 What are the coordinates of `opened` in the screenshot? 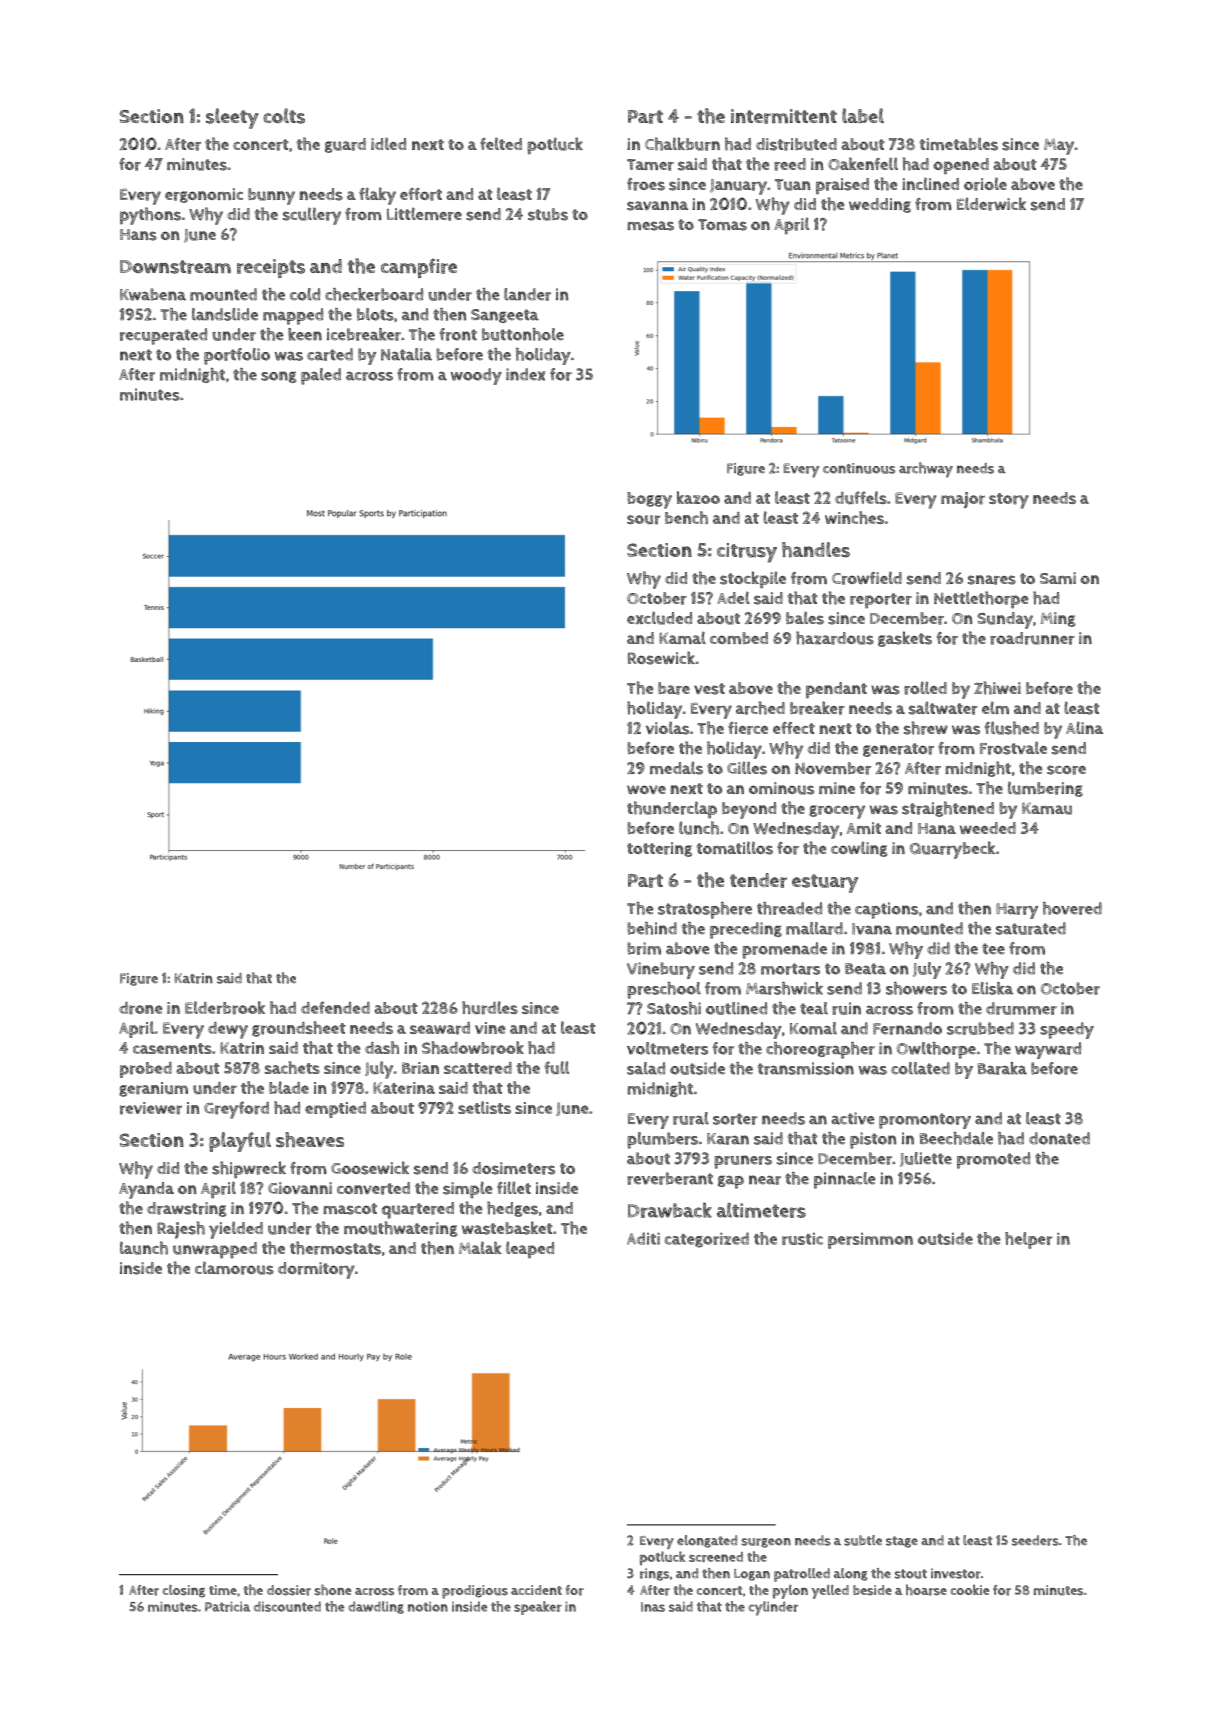 It's located at (961, 166).
